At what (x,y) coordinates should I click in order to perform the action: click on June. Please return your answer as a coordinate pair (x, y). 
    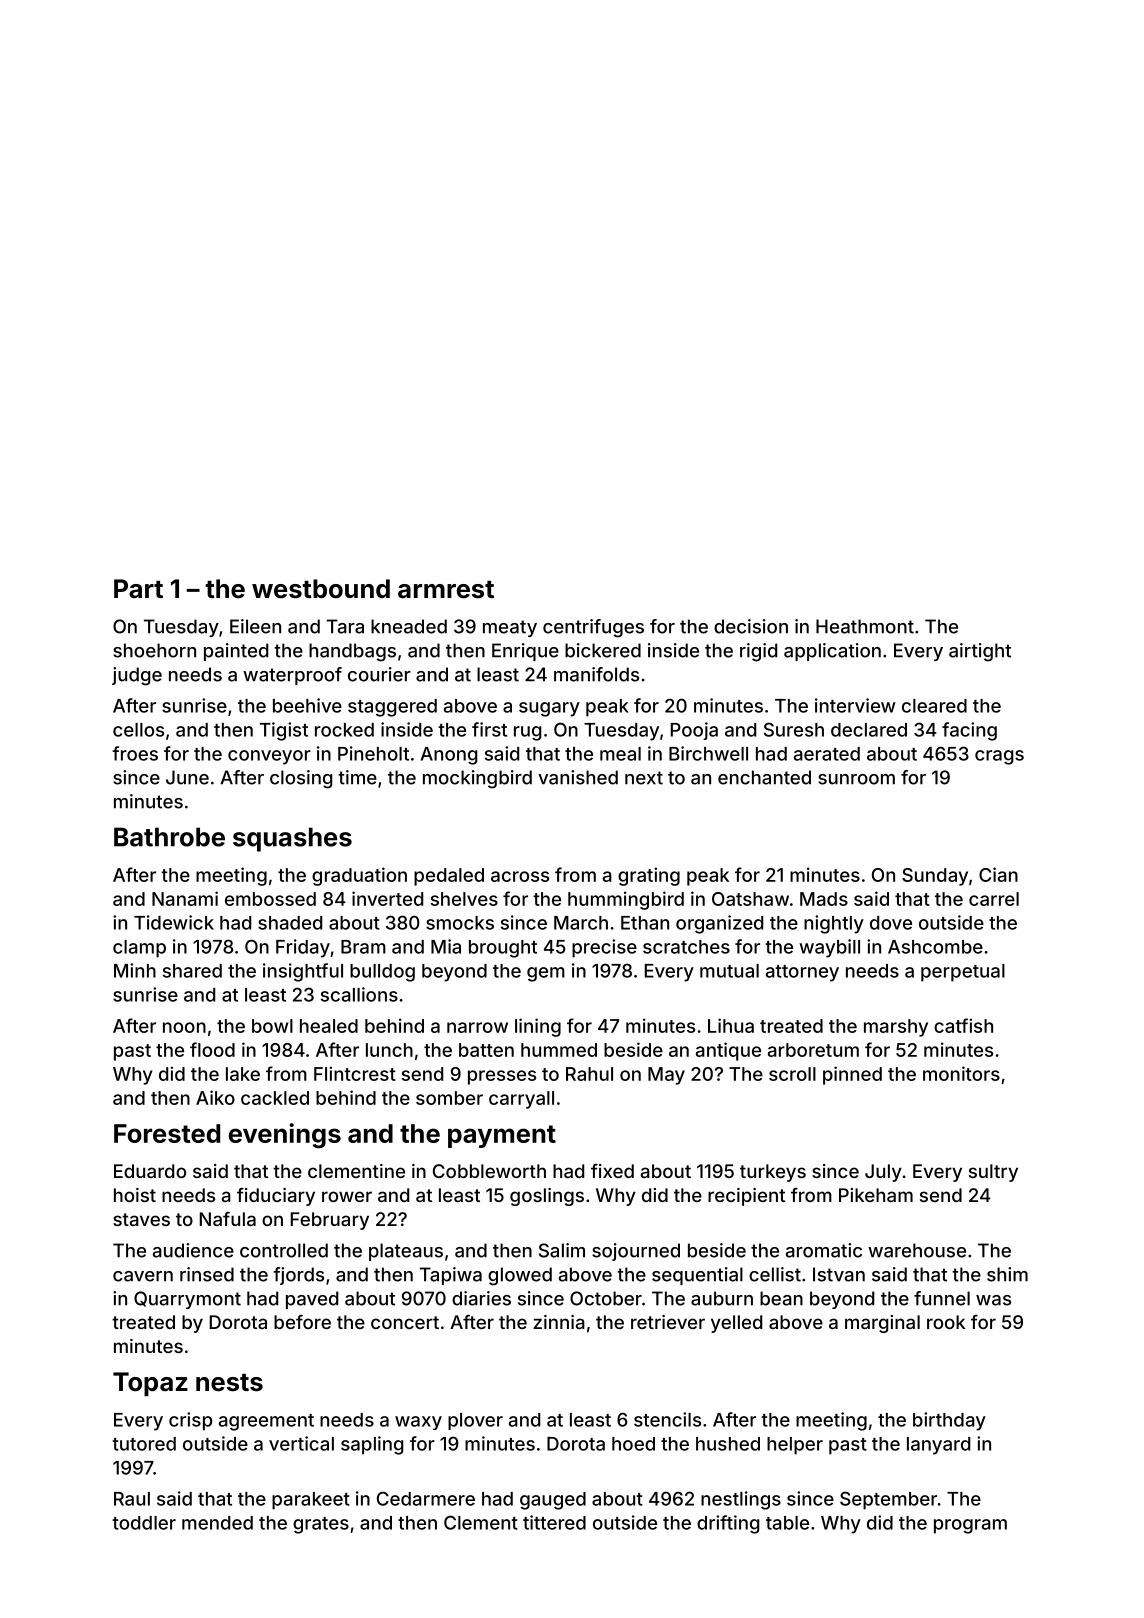
    Looking at the image, I should click on (187, 777).
